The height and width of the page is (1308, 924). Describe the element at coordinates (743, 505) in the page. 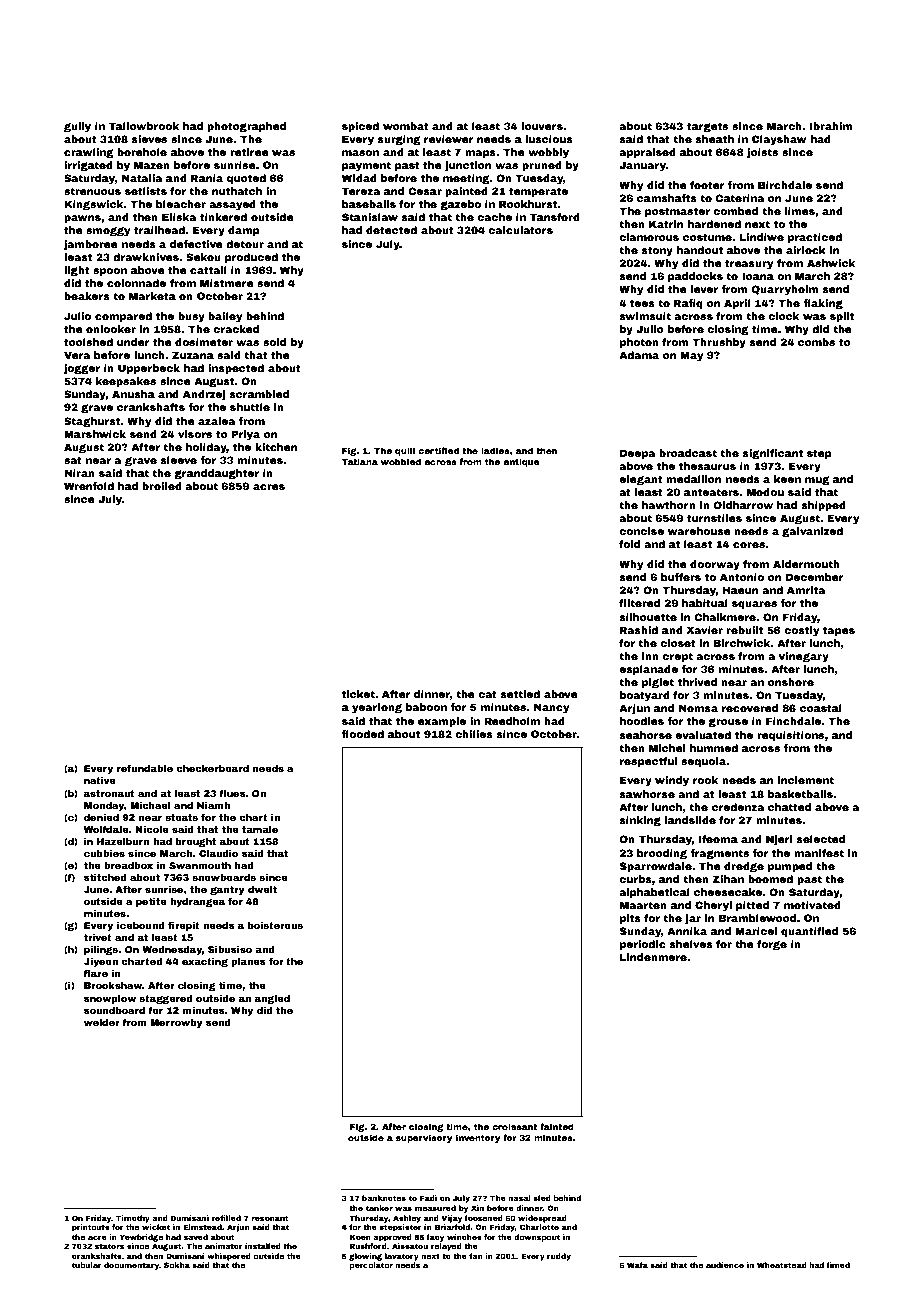

I see `Oldharrow` at that location.
